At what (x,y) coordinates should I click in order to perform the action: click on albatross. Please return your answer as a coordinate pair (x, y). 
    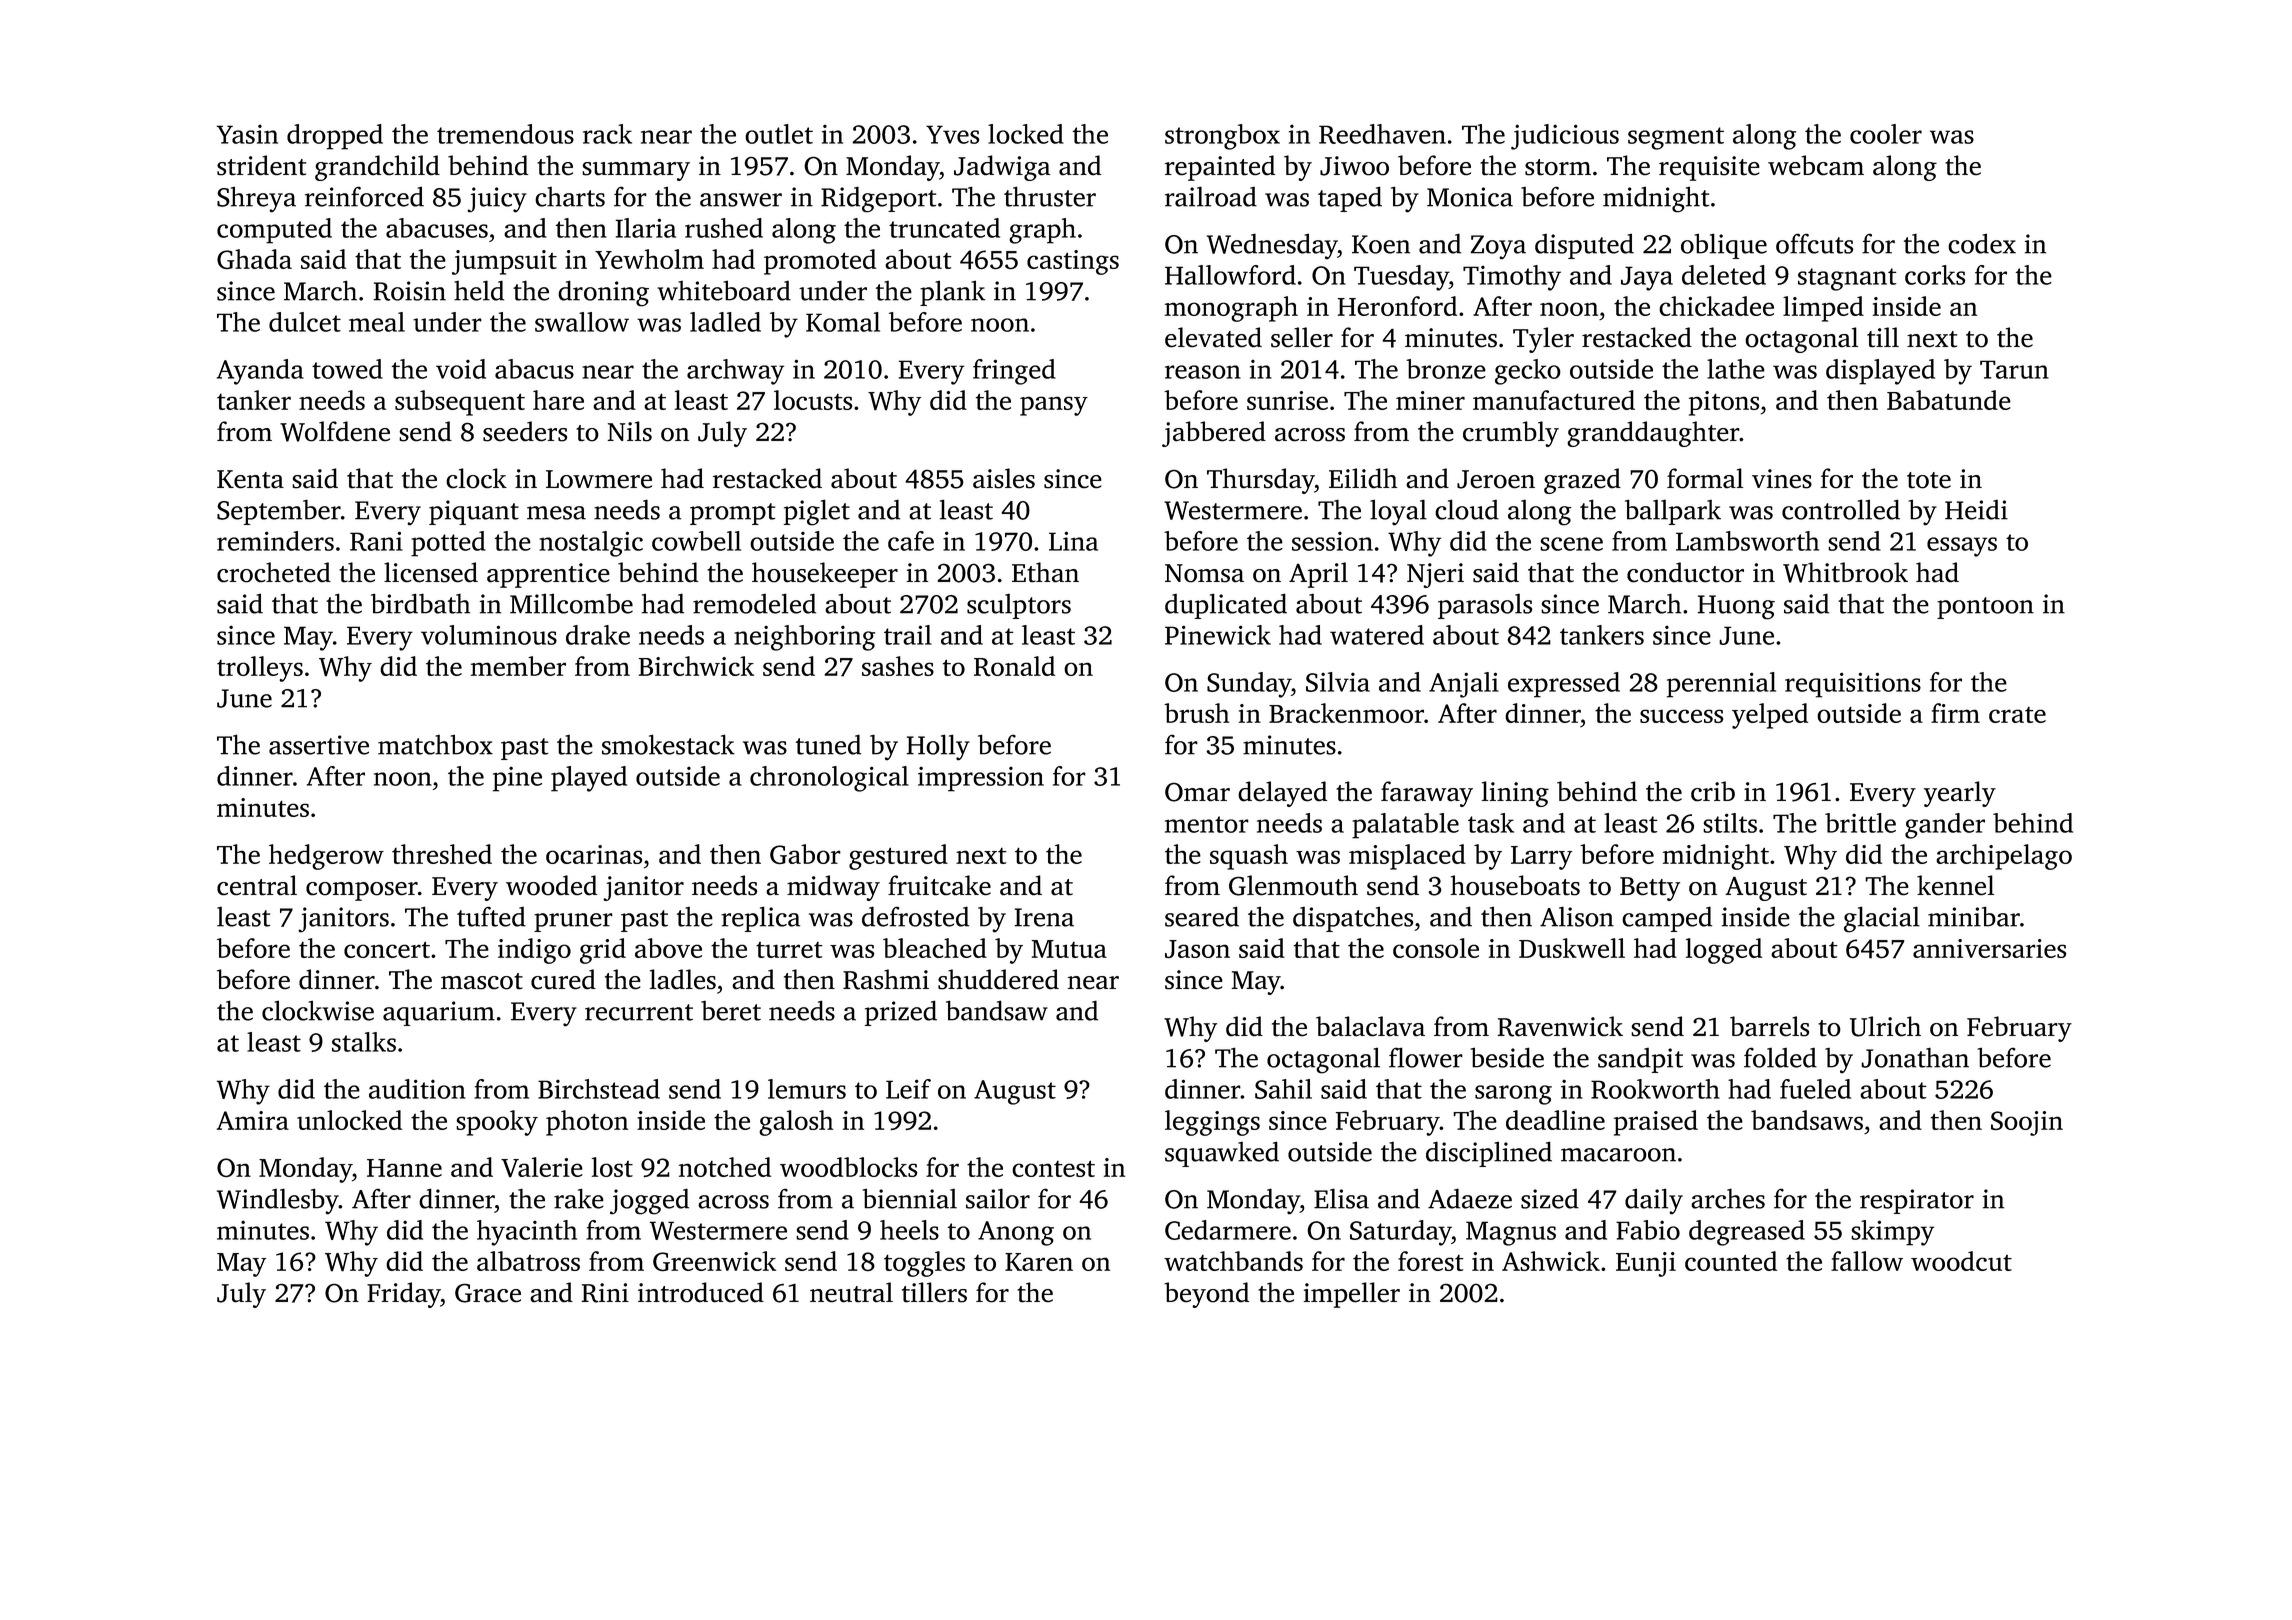
    Looking at the image, I should click on (528, 1261).
